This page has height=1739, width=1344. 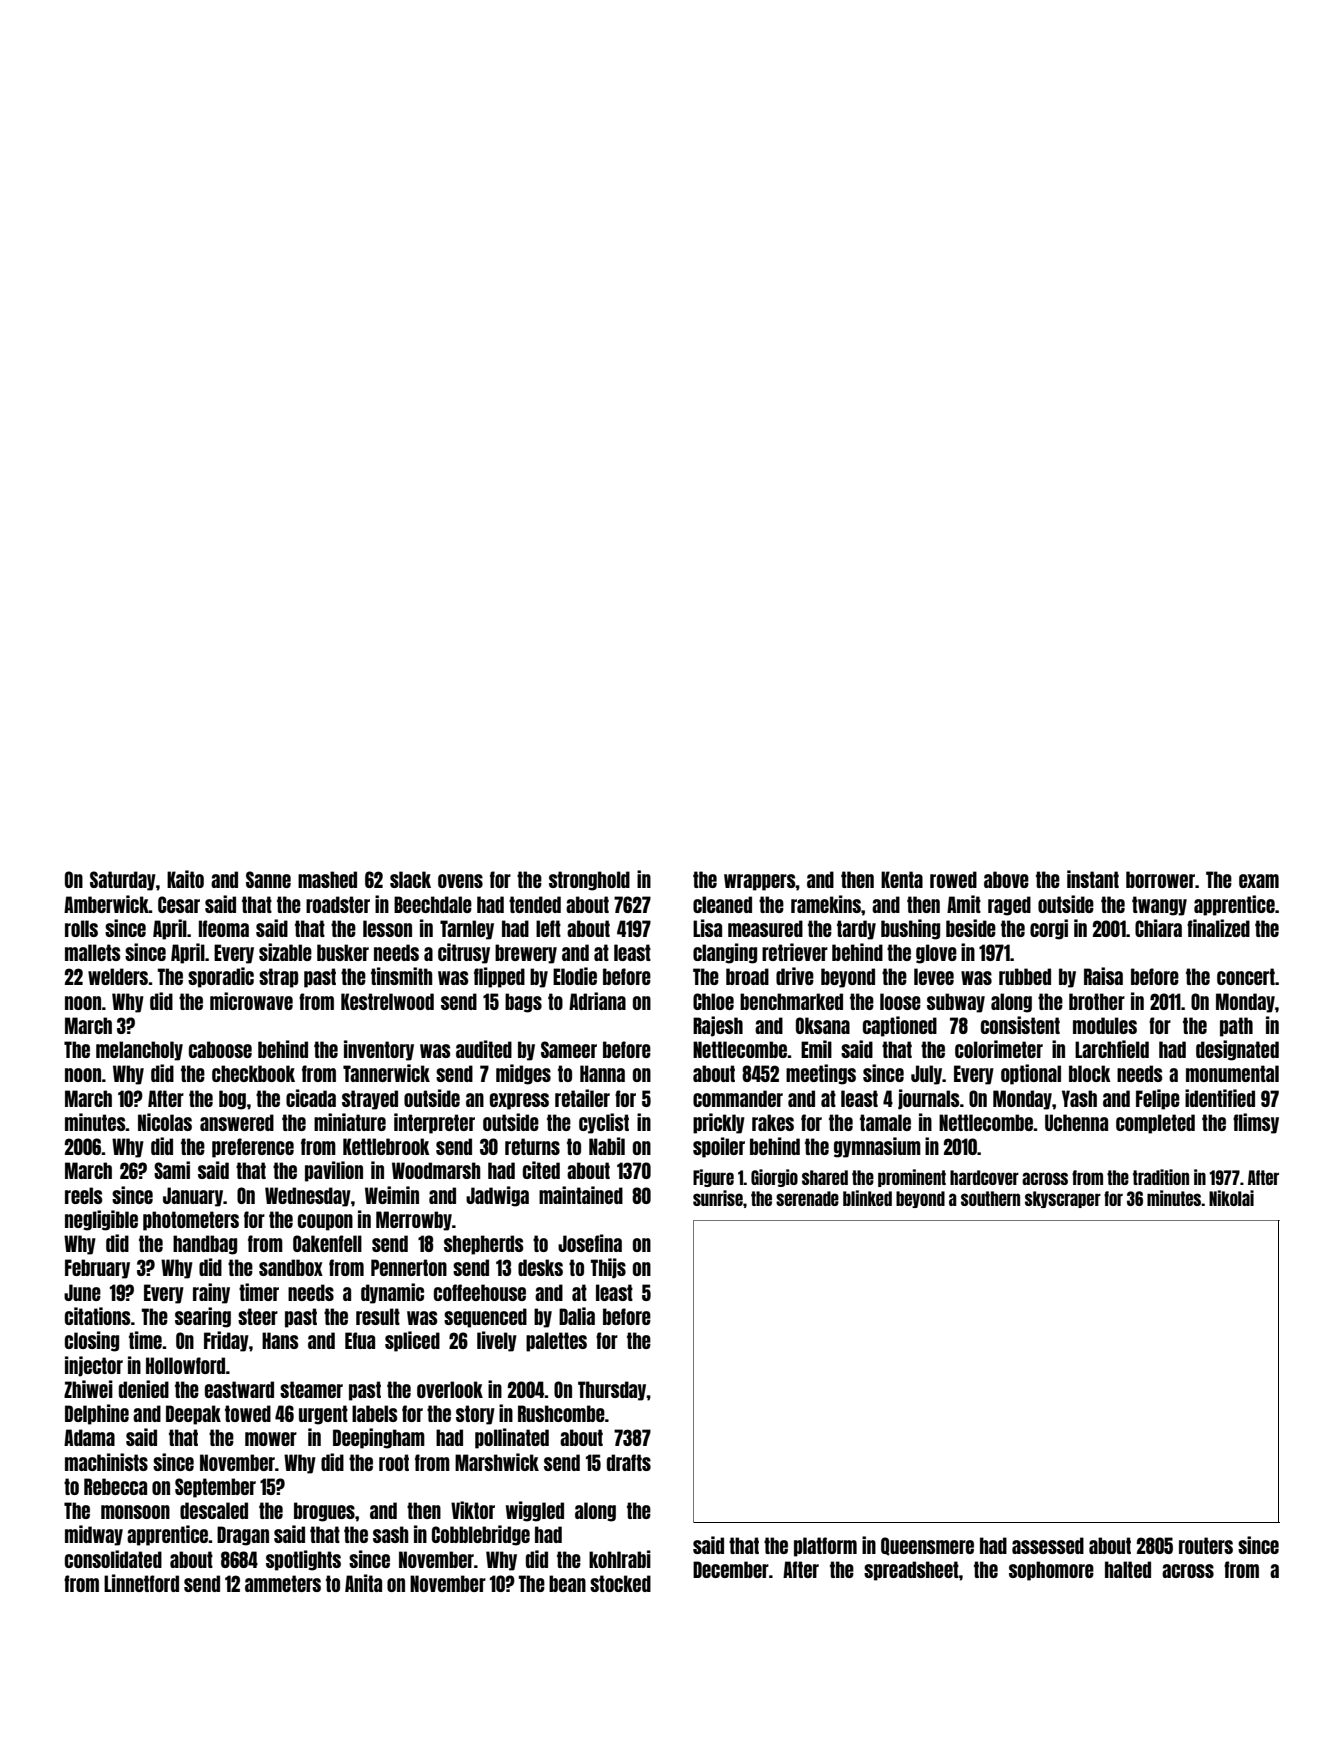 What do you see at coordinates (567, 1583) in the page?
I see `bean` at bounding box center [567, 1583].
